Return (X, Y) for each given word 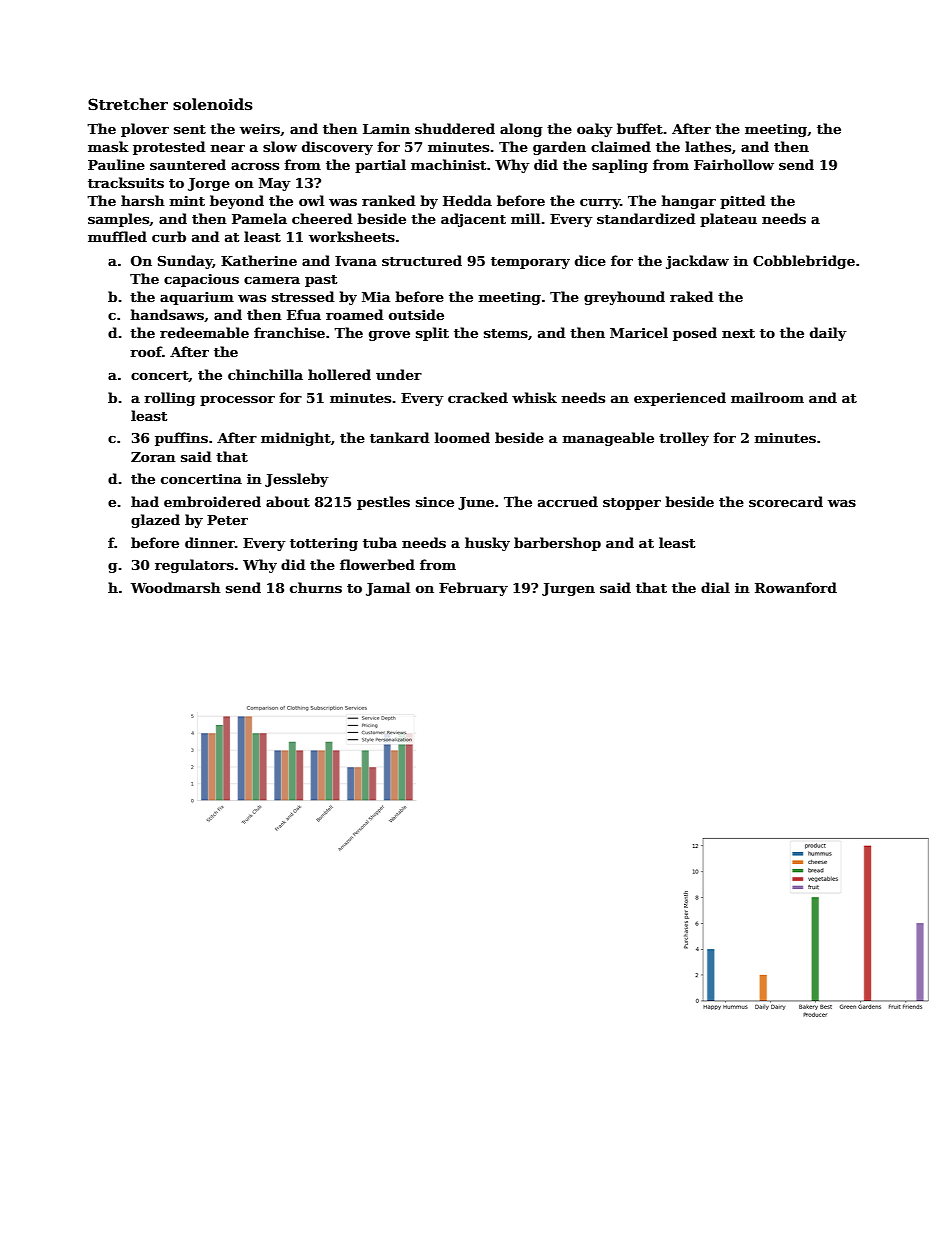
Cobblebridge (804, 262)
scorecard (786, 501)
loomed (462, 437)
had (145, 501)
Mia (376, 297)
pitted (742, 202)
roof (146, 351)
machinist (448, 164)
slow (280, 146)
